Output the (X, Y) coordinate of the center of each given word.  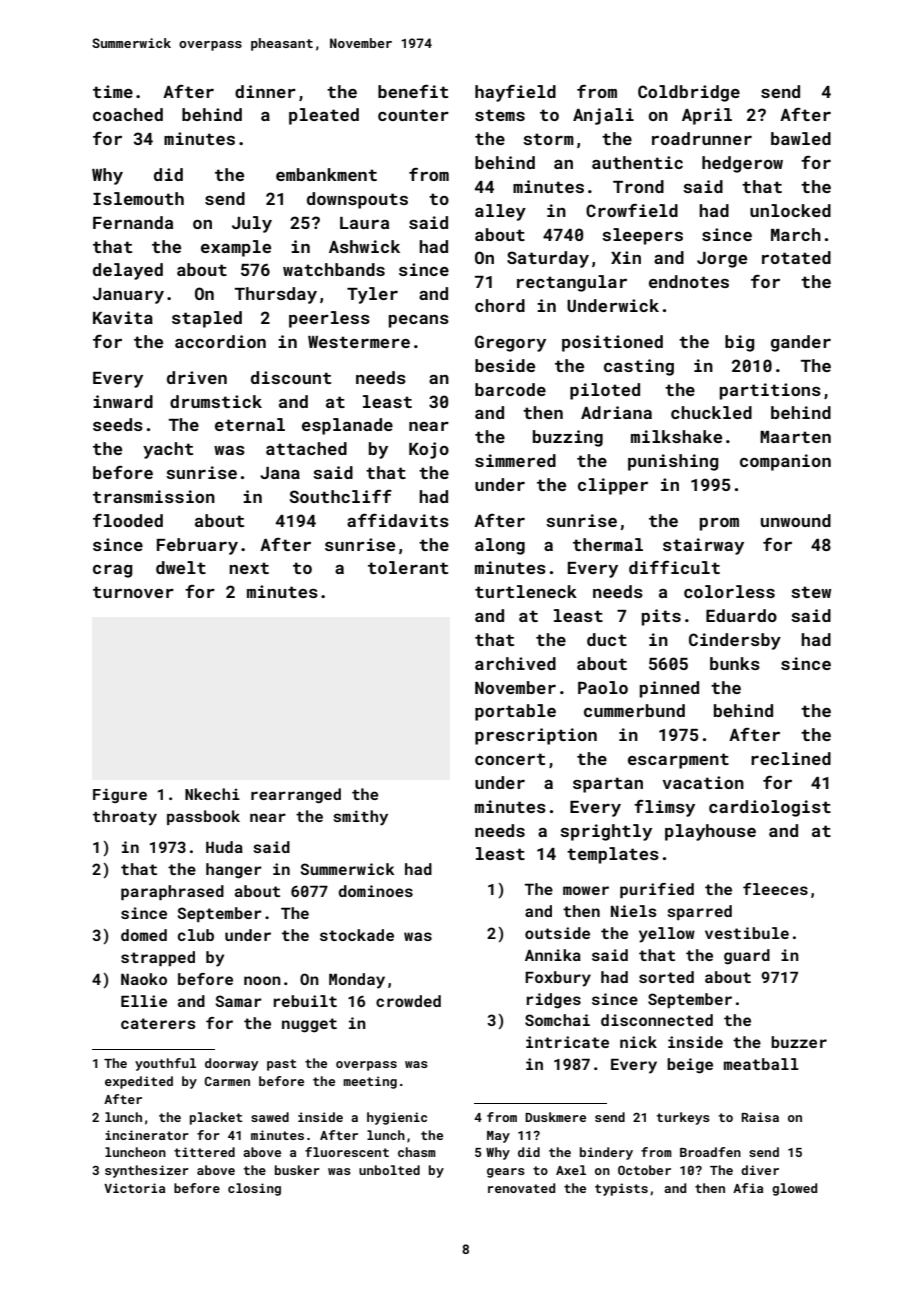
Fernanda (133, 222)
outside (557, 933)
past (281, 1065)
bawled (801, 138)
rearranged (296, 795)
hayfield (515, 93)
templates (613, 855)
